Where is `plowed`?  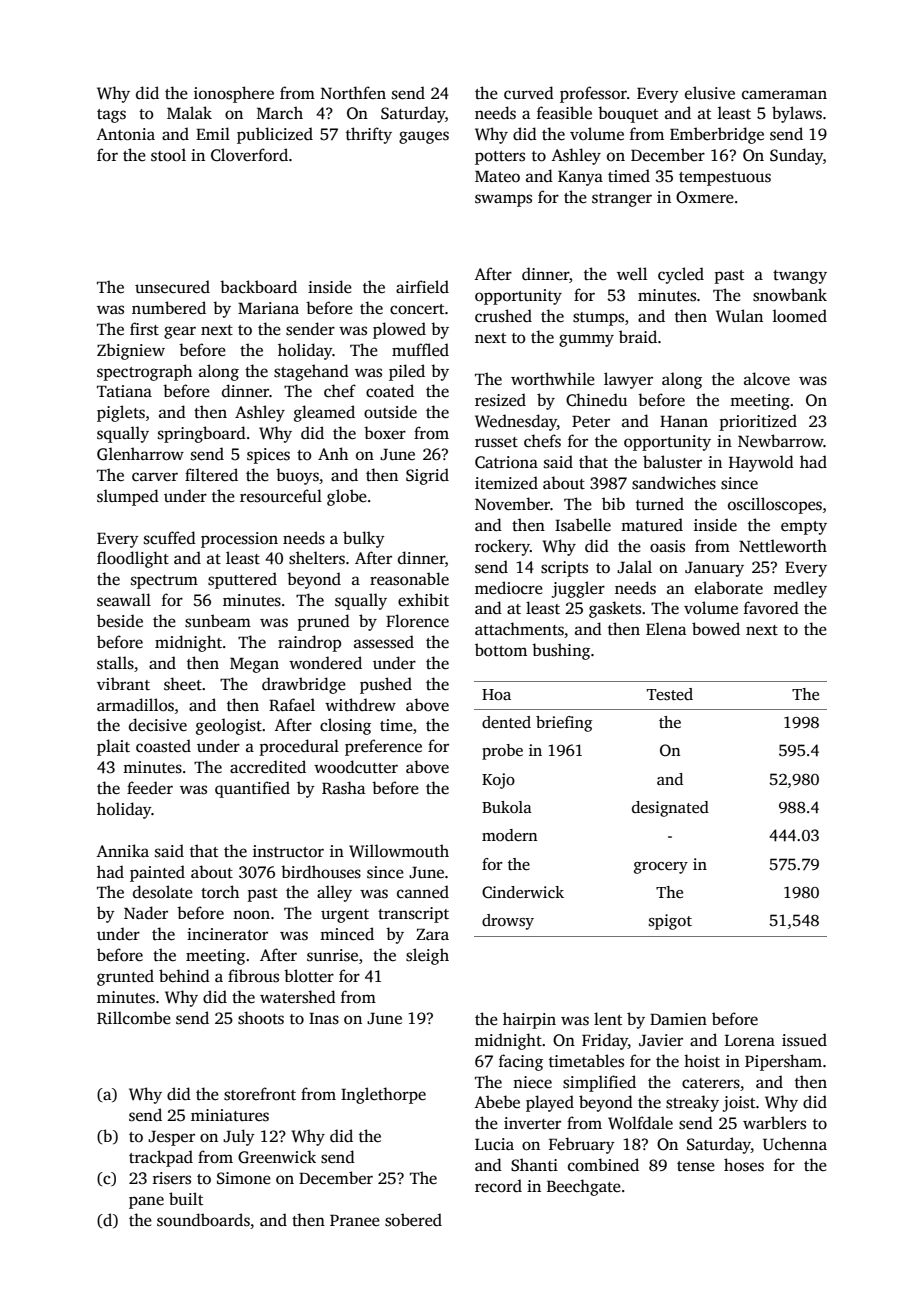 plowed is located at coordinates (399, 330).
